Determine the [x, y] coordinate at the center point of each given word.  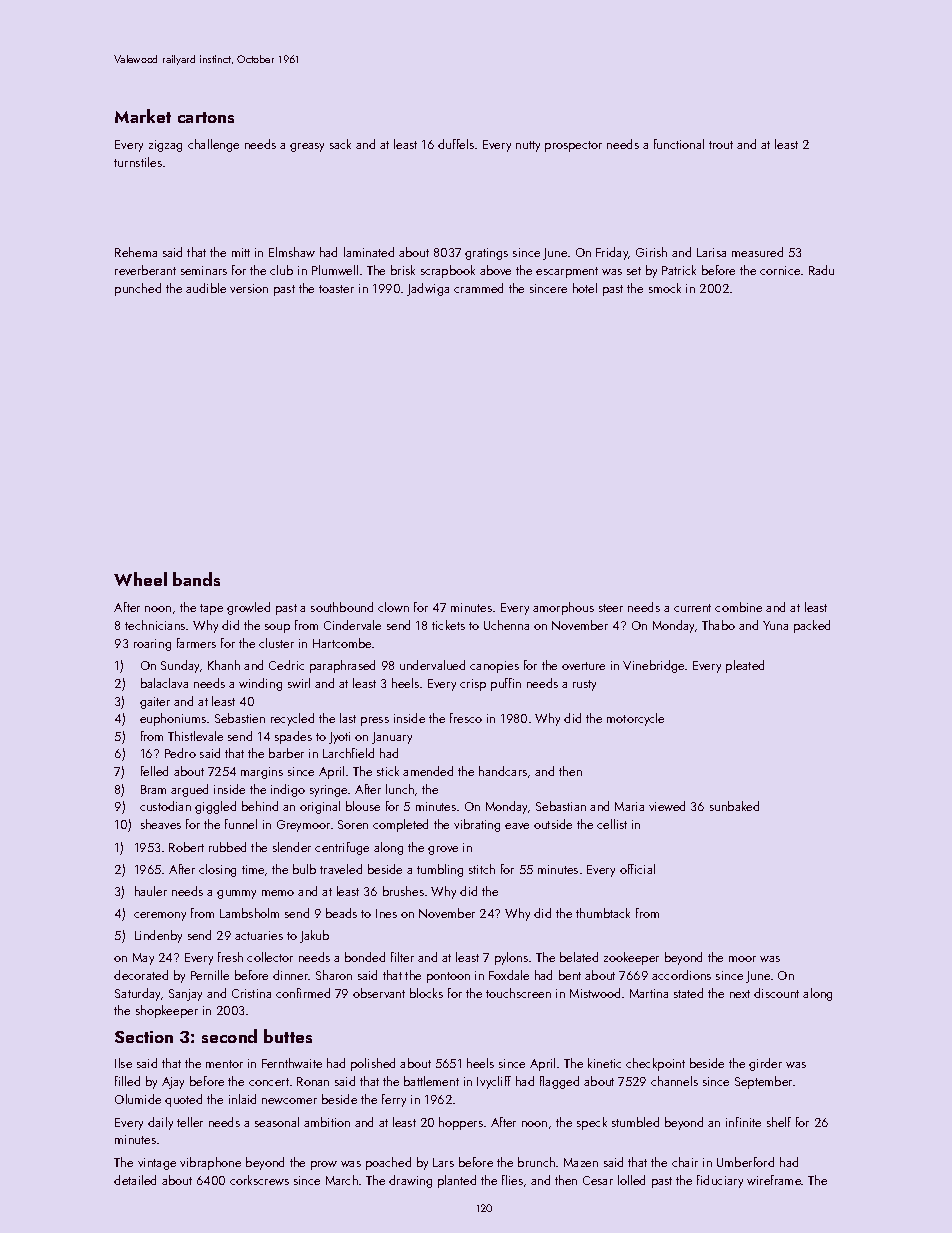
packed [812, 626]
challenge [213, 145]
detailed [135, 1180]
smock [665, 288]
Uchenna [506, 625]
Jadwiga [428, 289]
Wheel [140, 579]
